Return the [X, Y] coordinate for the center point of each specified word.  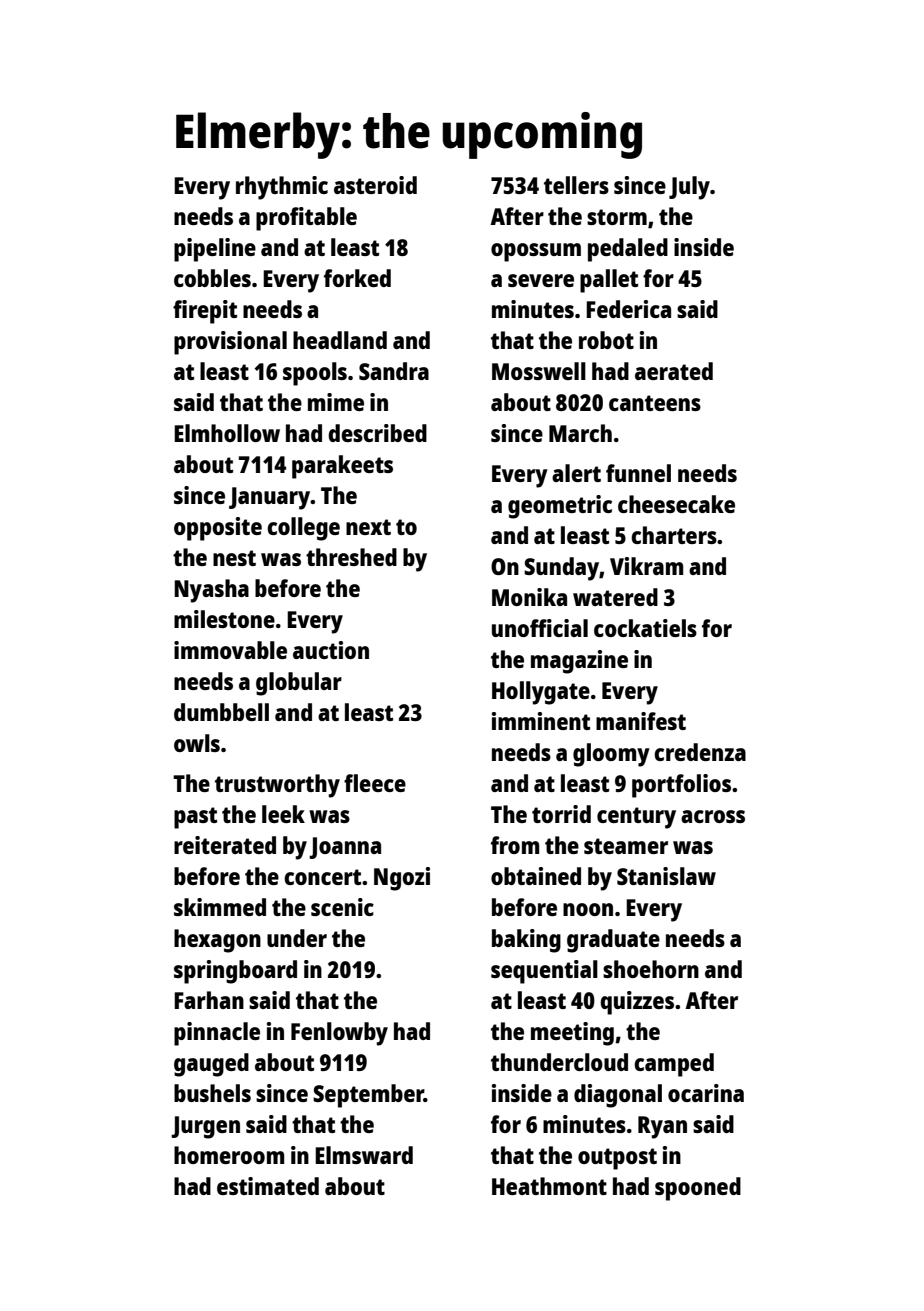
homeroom [229, 1155]
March [580, 433]
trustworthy [277, 786]
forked [357, 278]
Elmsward [364, 1155]
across [713, 816]
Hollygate [541, 693]
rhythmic [282, 188]
